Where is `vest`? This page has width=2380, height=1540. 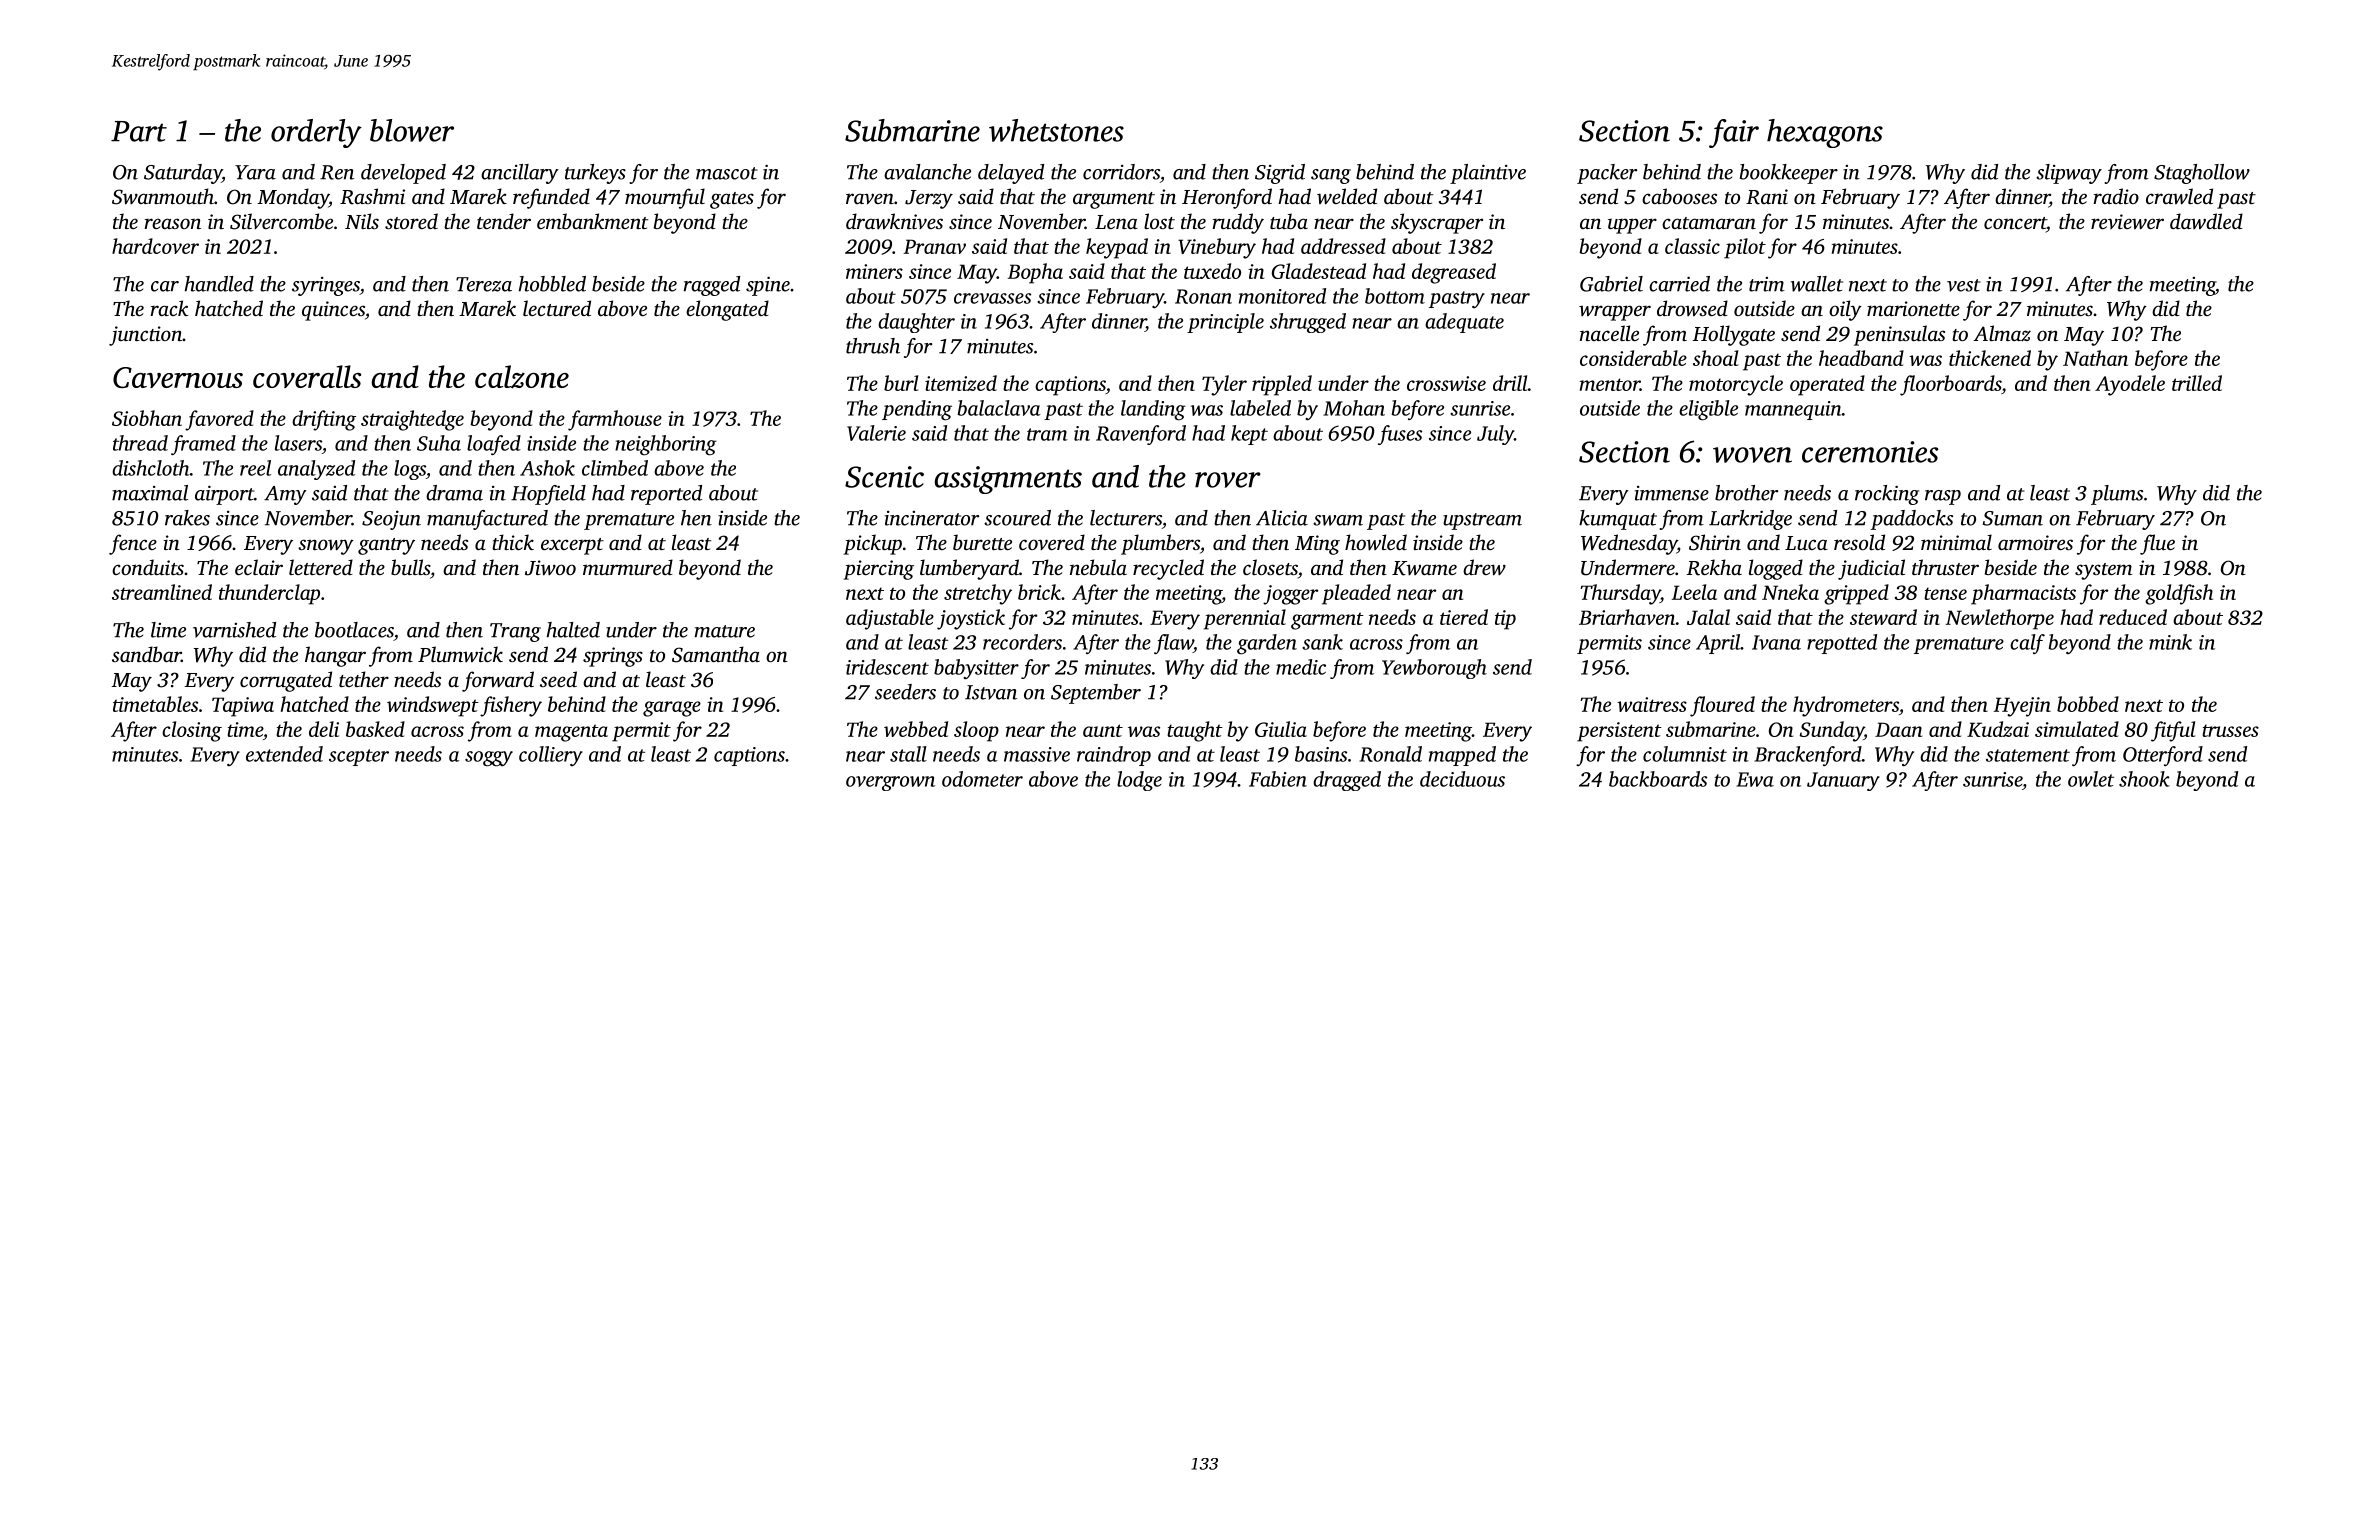
vest is located at coordinates (1964, 285).
